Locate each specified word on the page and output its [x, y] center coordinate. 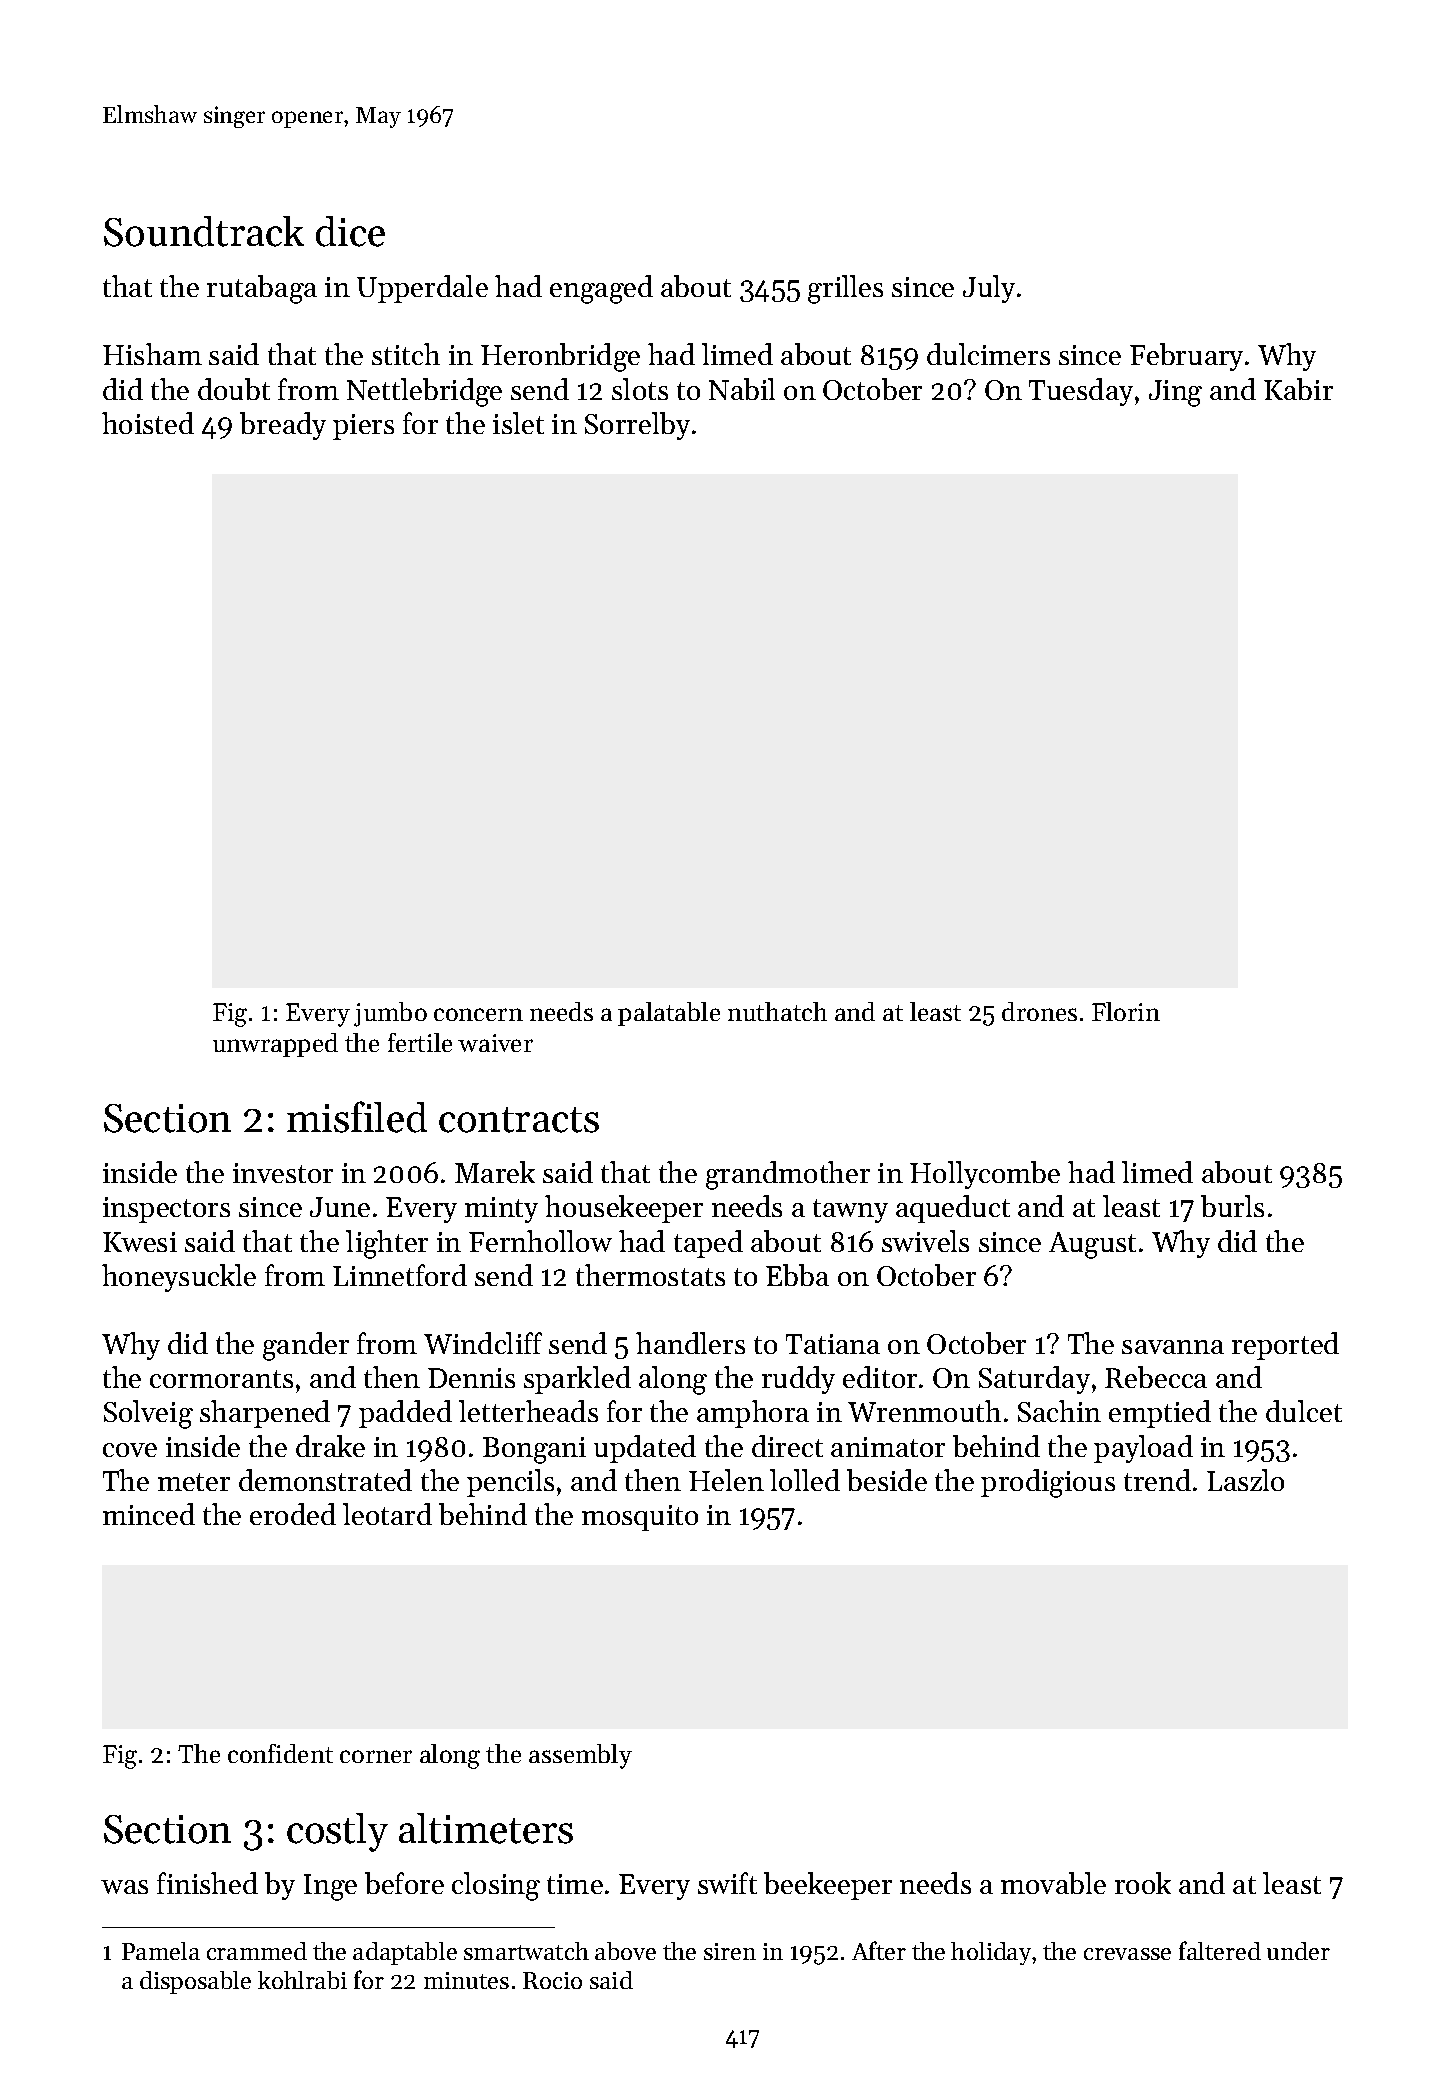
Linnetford [400, 1275]
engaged [601, 289]
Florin [1126, 1011]
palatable [669, 1014]
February [1186, 357]
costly [337, 1832]
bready [283, 426]
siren [730, 1951]
